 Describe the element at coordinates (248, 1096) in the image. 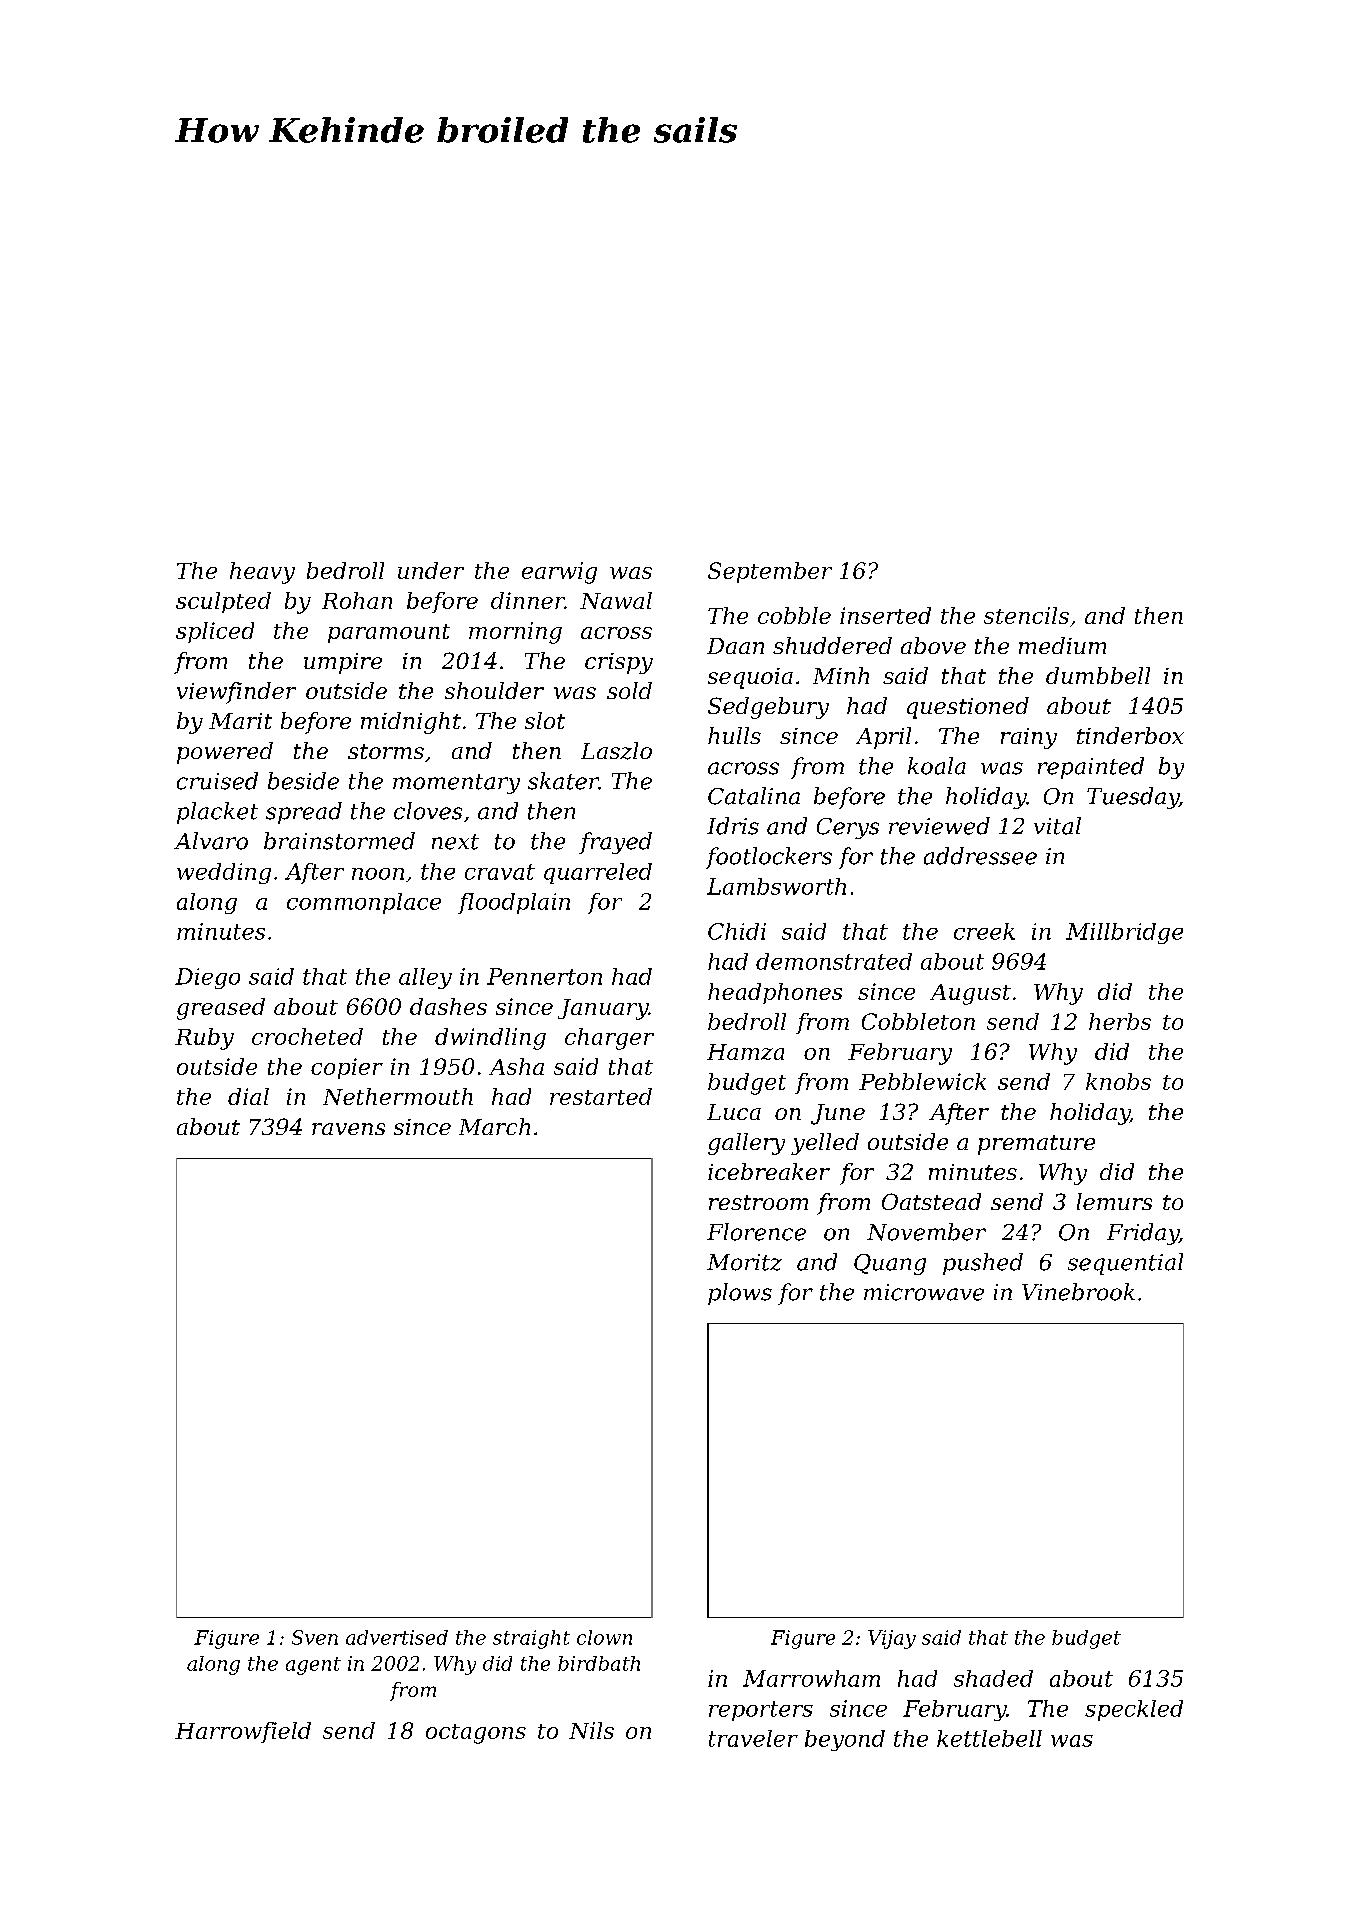

I see `dial` at that location.
